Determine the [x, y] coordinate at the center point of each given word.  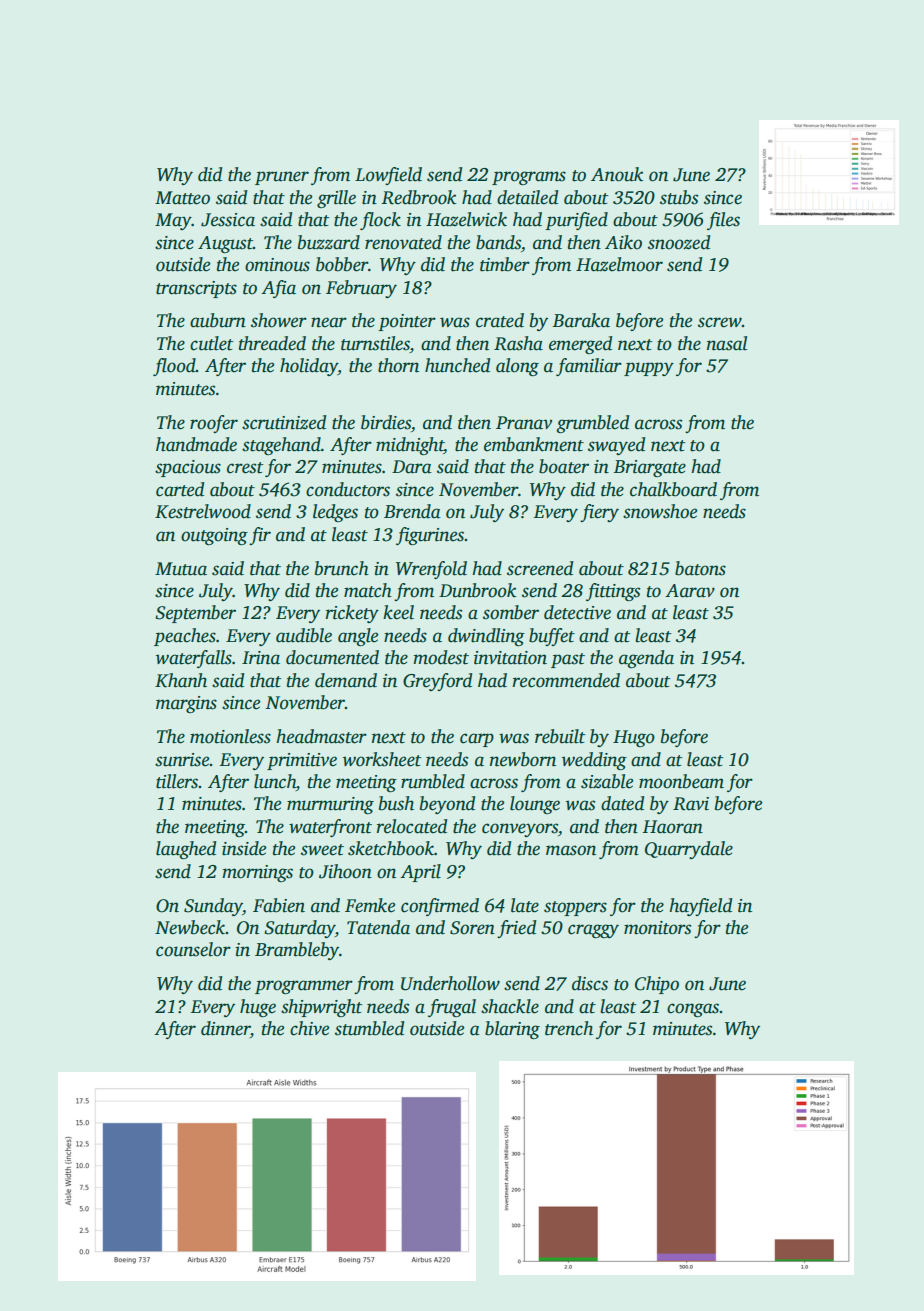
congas [693, 1010]
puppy [649, 369]
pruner [282, 178]
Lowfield [388, 176]
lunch [275, 782]
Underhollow [450, 983]
